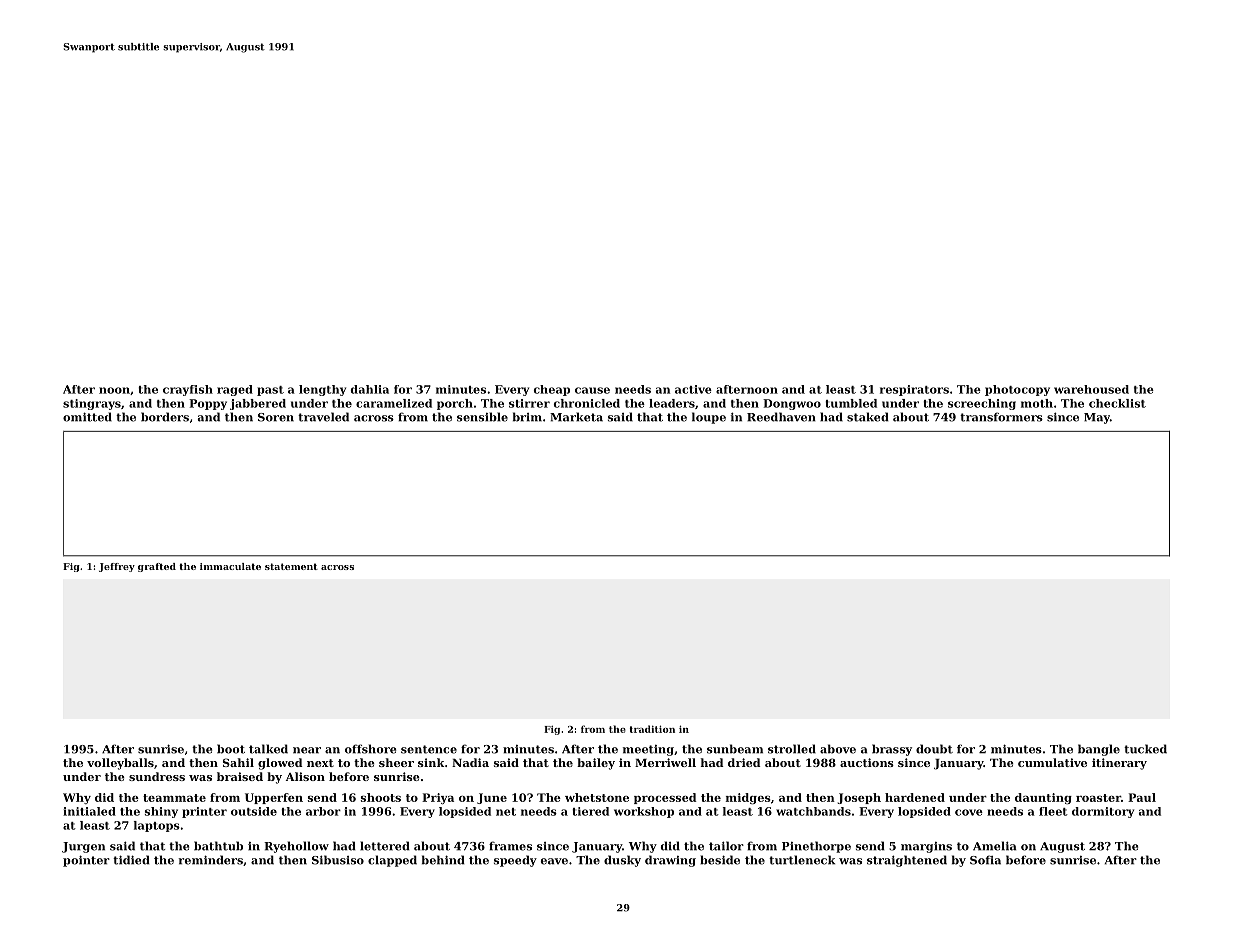 The image size is (1233, 952). What do you see at coordinates (291, 566) in the document?
I see `statement` at bounding box center [291, 566].
